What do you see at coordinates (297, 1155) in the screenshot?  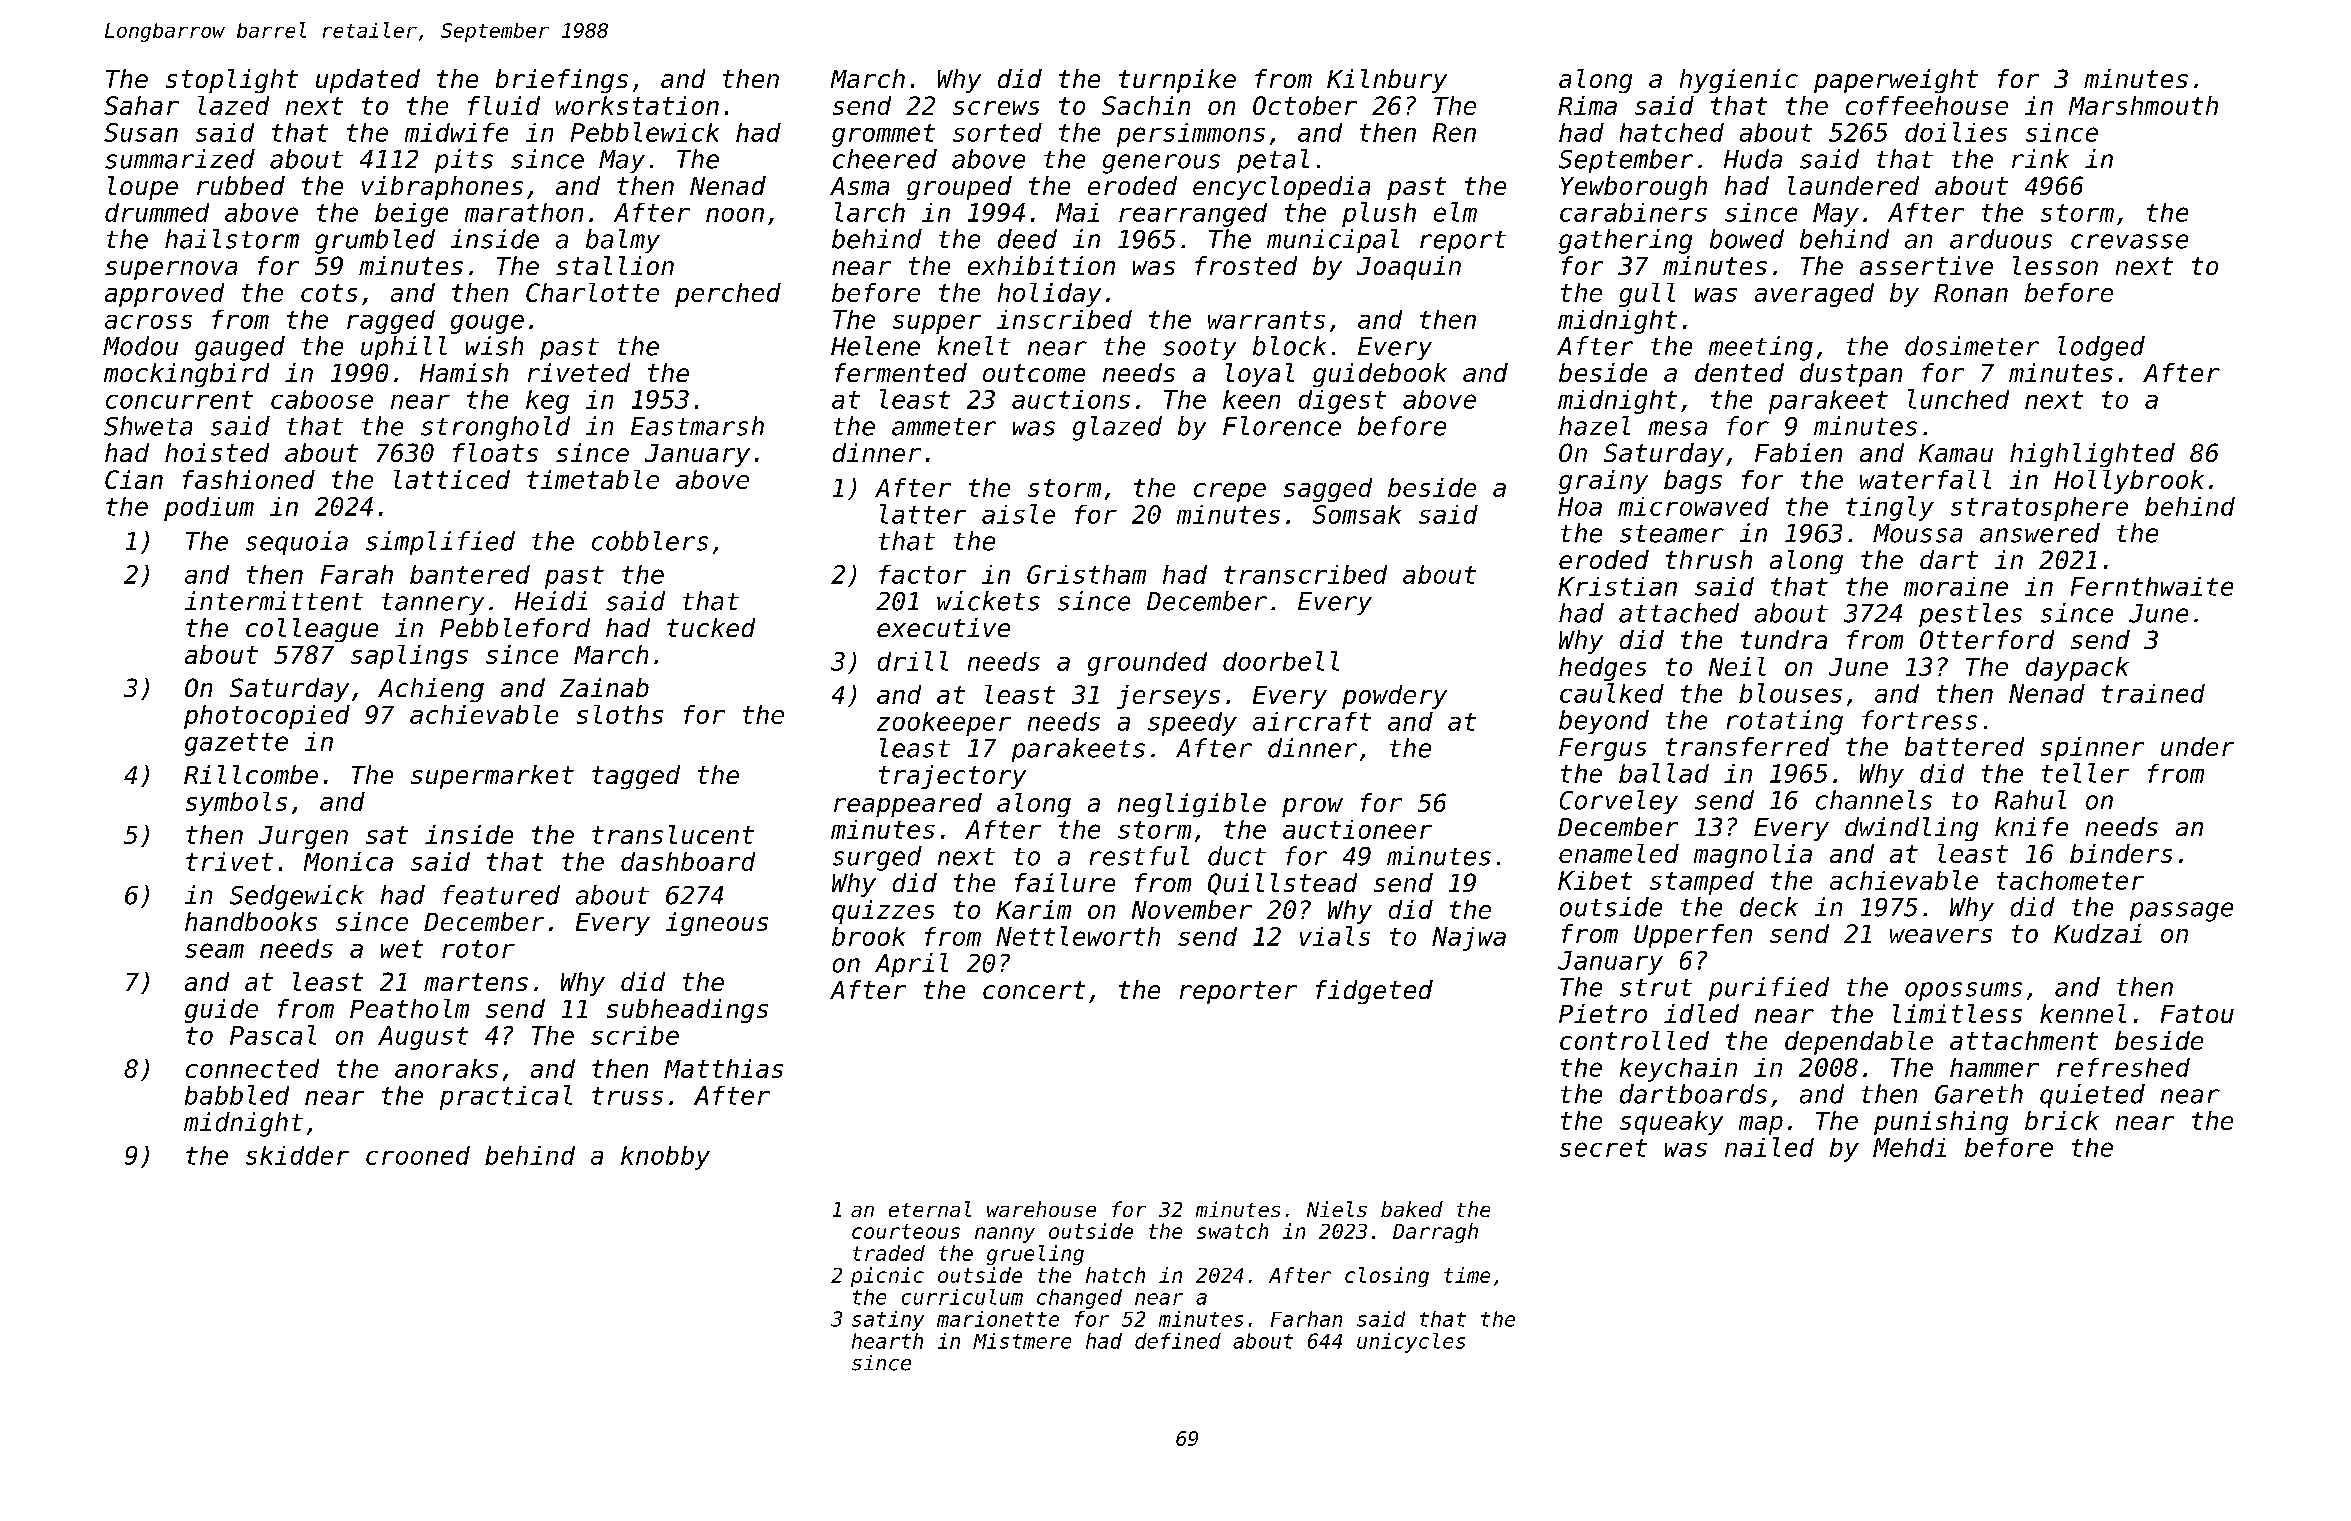 I see `skidder` at bounding box center [297, 1155].
